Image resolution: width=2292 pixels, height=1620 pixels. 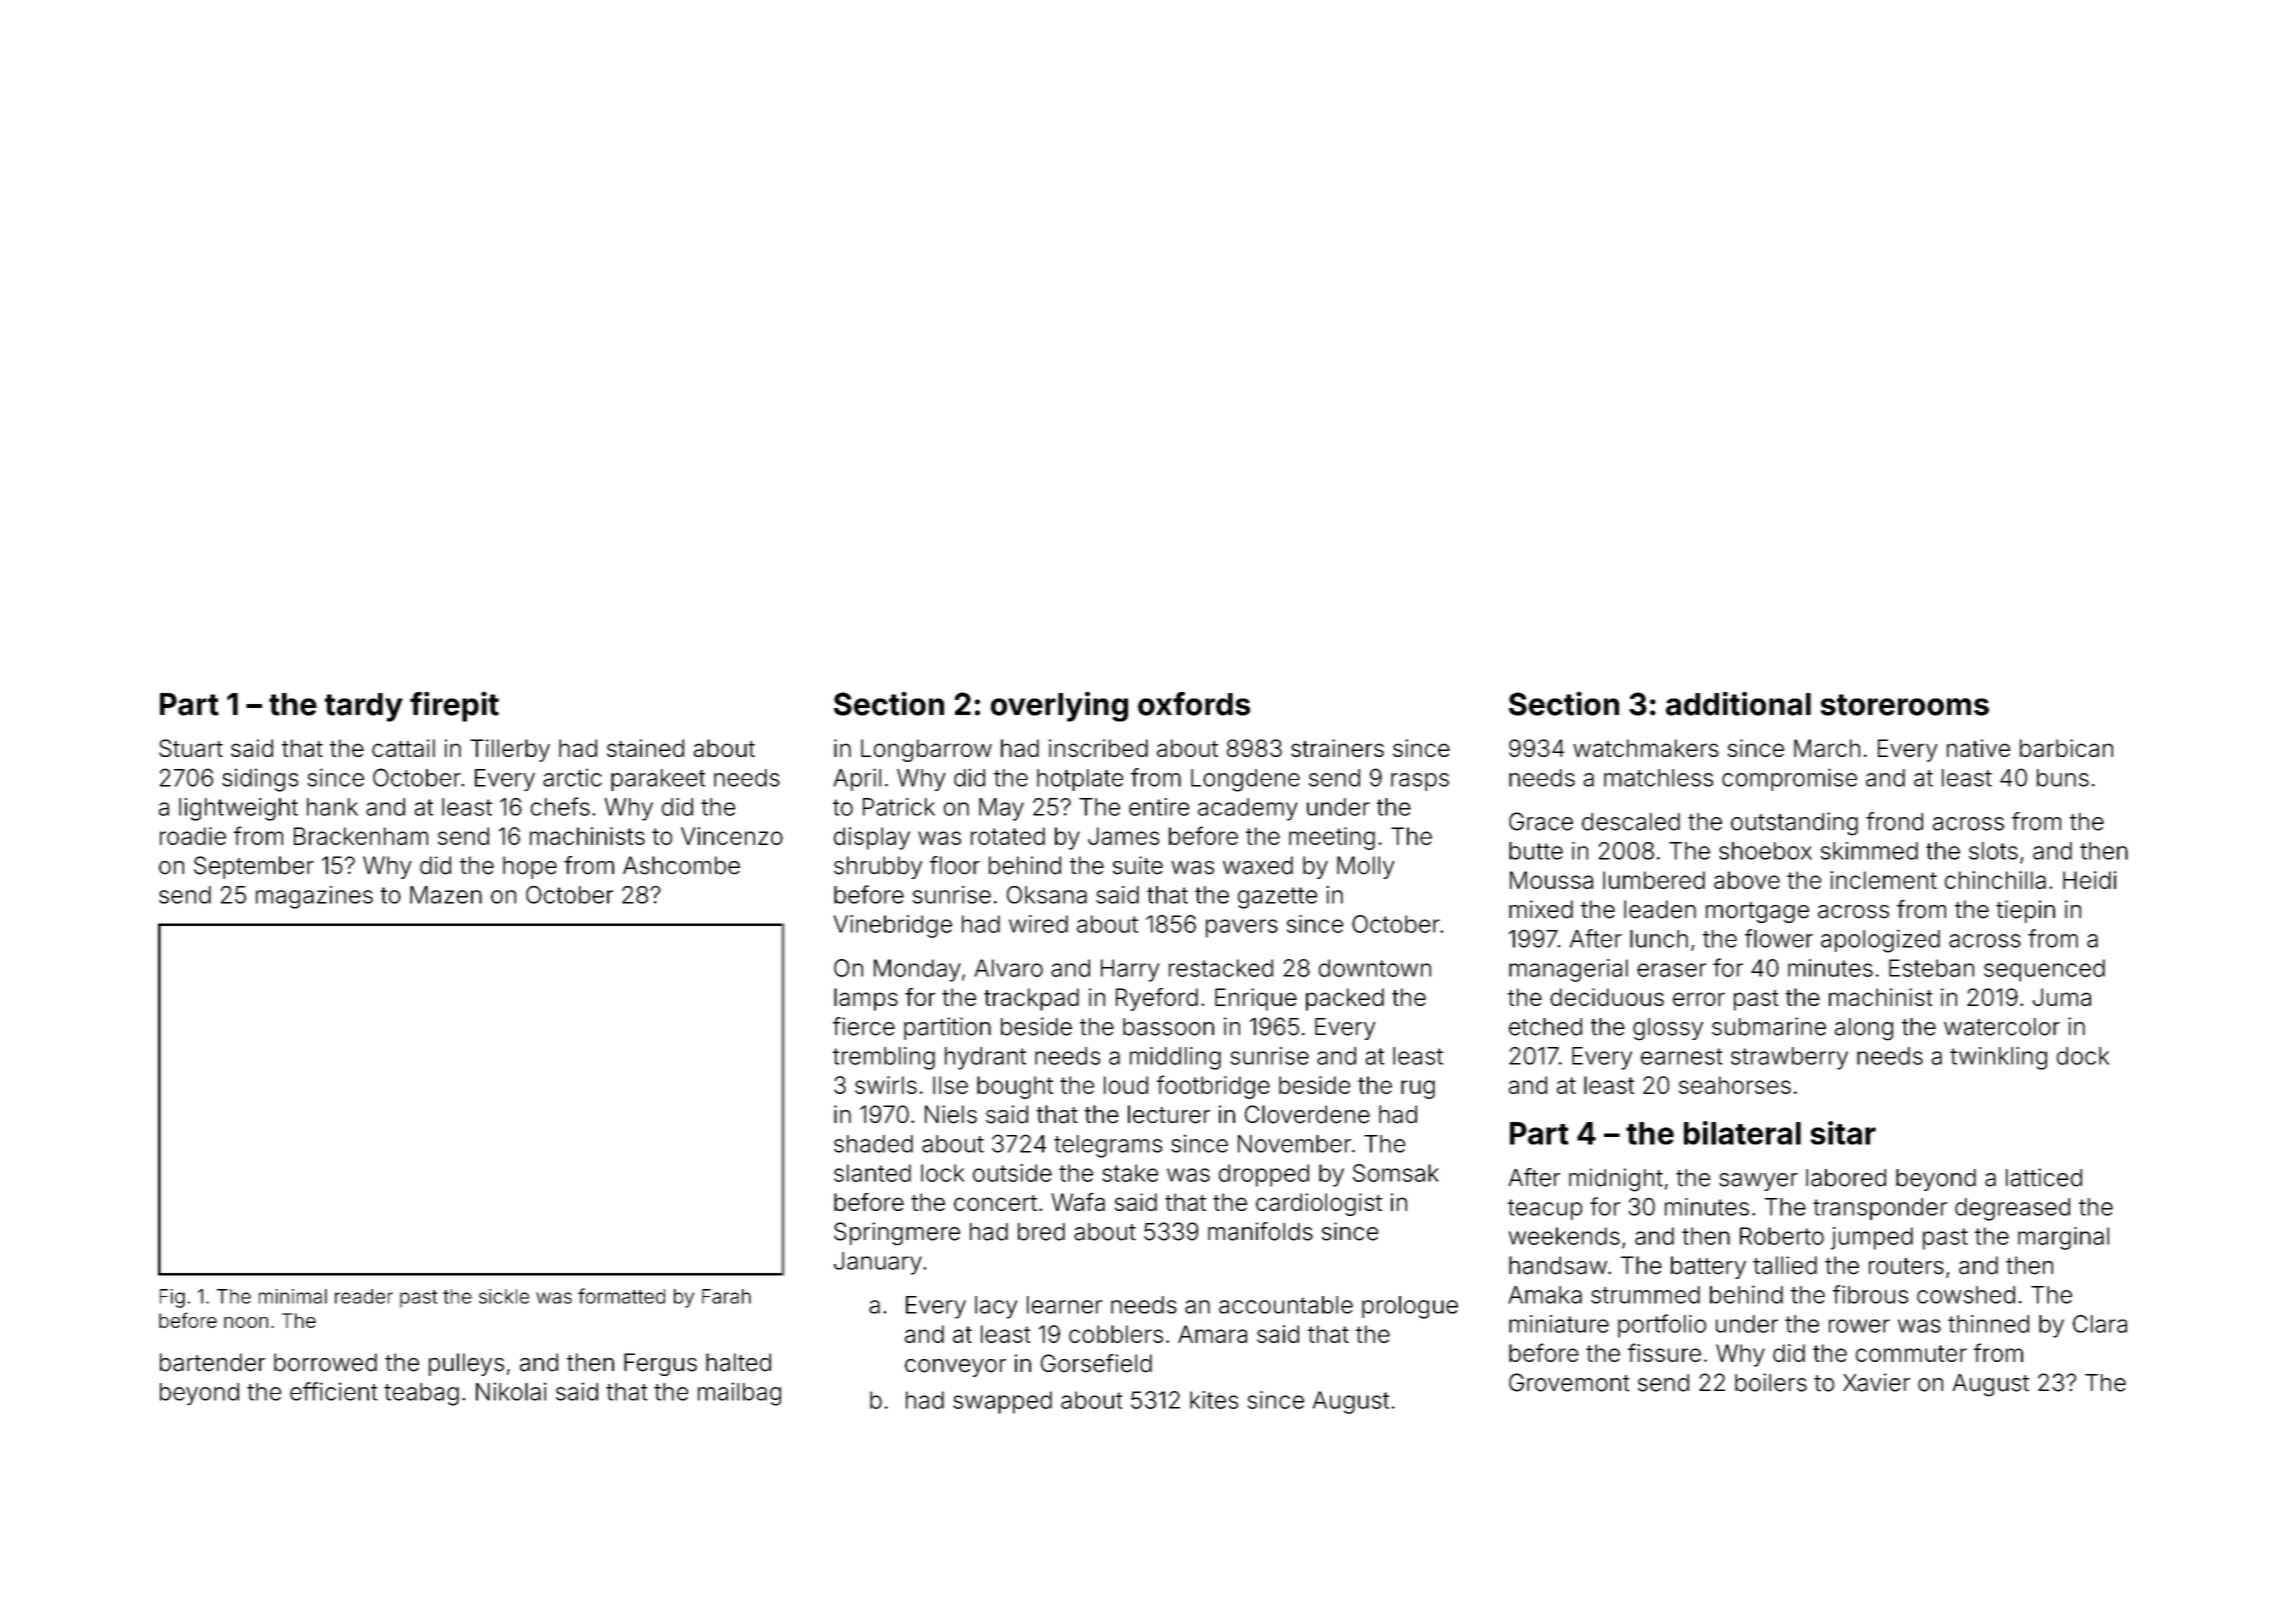 I want to click on noon, so click(x=246, y=1322).
